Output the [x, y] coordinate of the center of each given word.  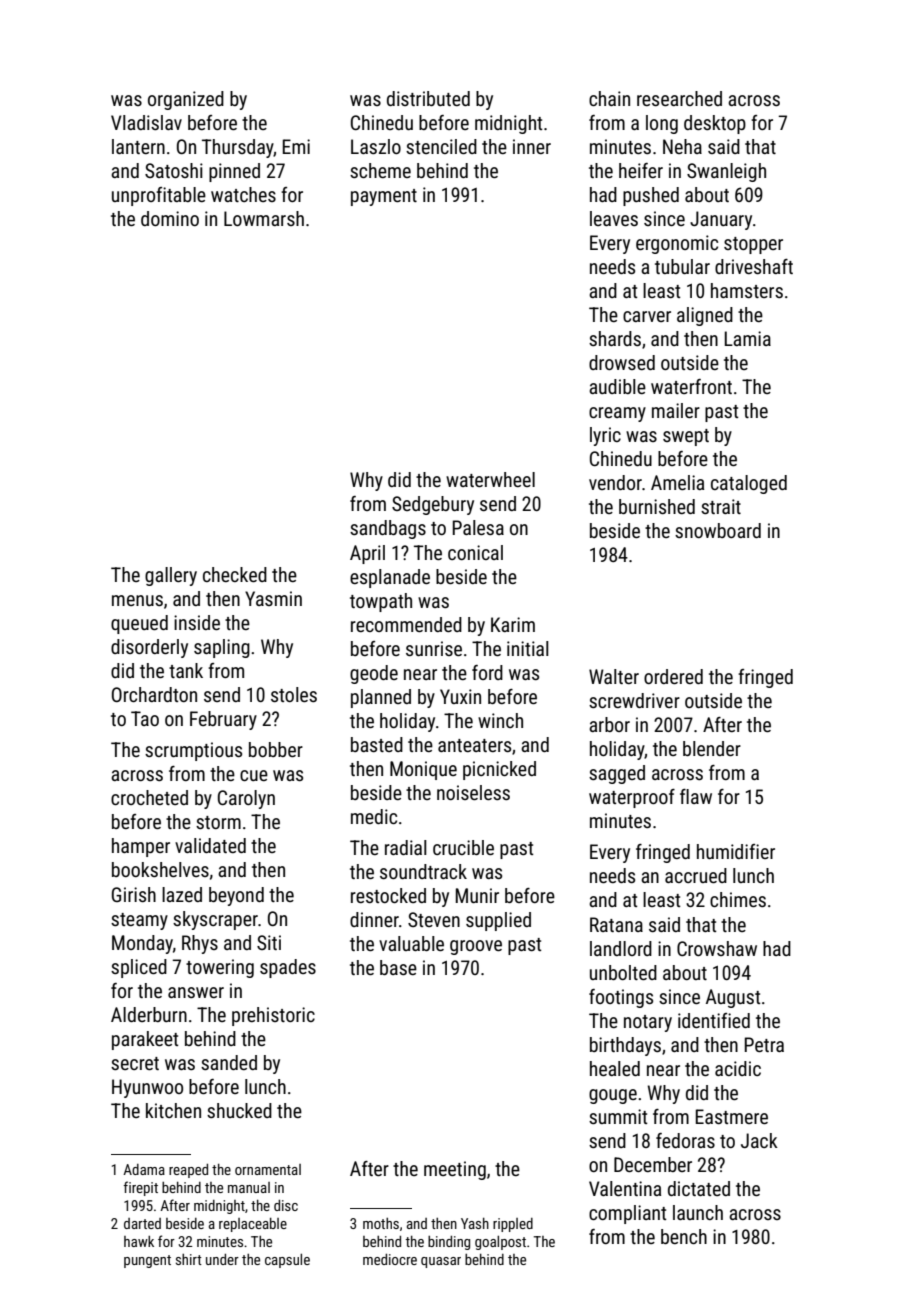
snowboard [718, 530]
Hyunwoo [147, 1088]
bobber [276, 749]
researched [679, 98]
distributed [428, 98]
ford [487, 672]
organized [186, 100]
